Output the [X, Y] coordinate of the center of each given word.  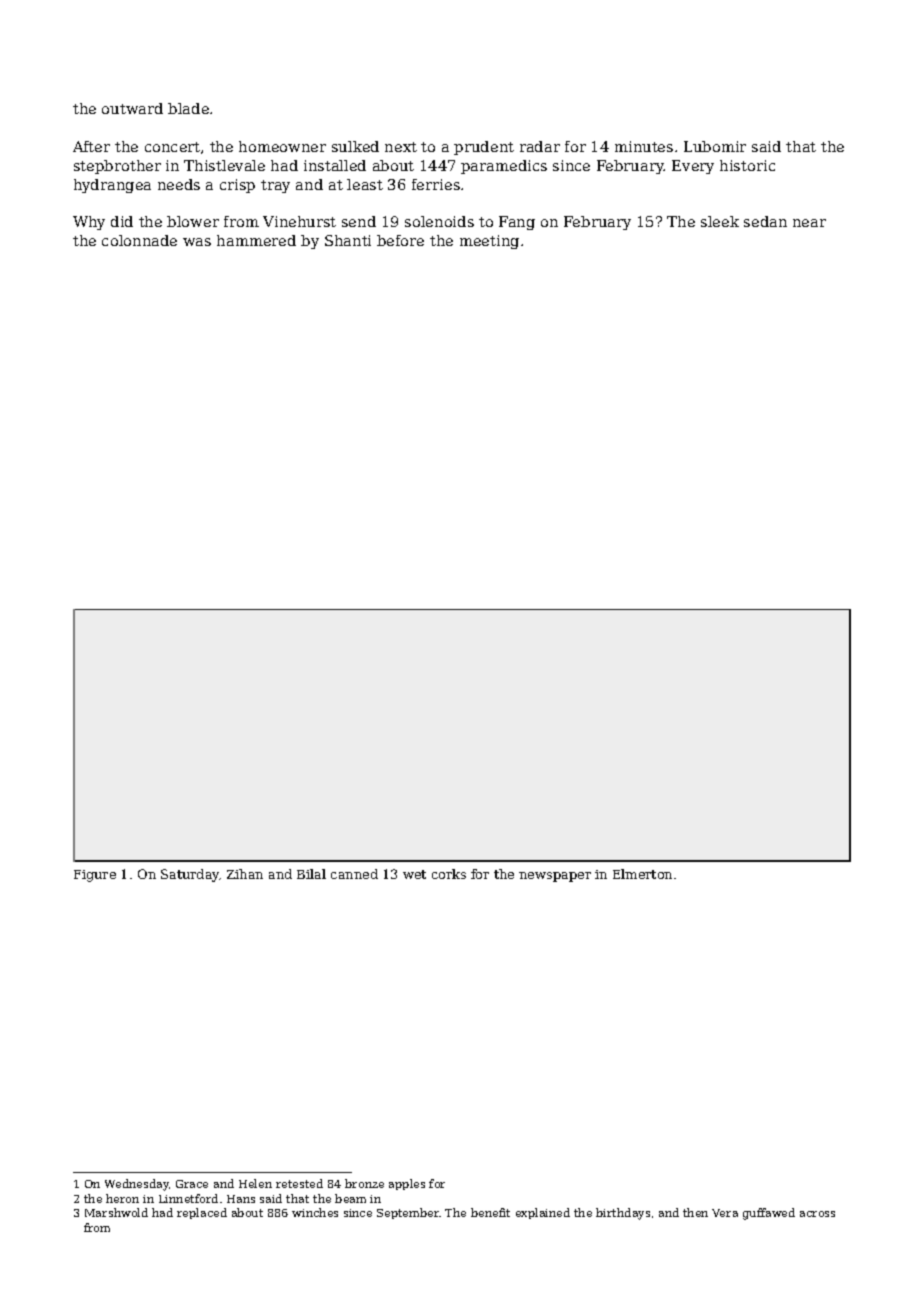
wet [414, 874]
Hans [241, 1199]
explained [543, 1213]
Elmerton [642, 874]
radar [540, 146]
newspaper [555, 877]
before [400, 240]
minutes [644, 146]
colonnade [139, 240]
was [197, 242]
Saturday [190, 875]
